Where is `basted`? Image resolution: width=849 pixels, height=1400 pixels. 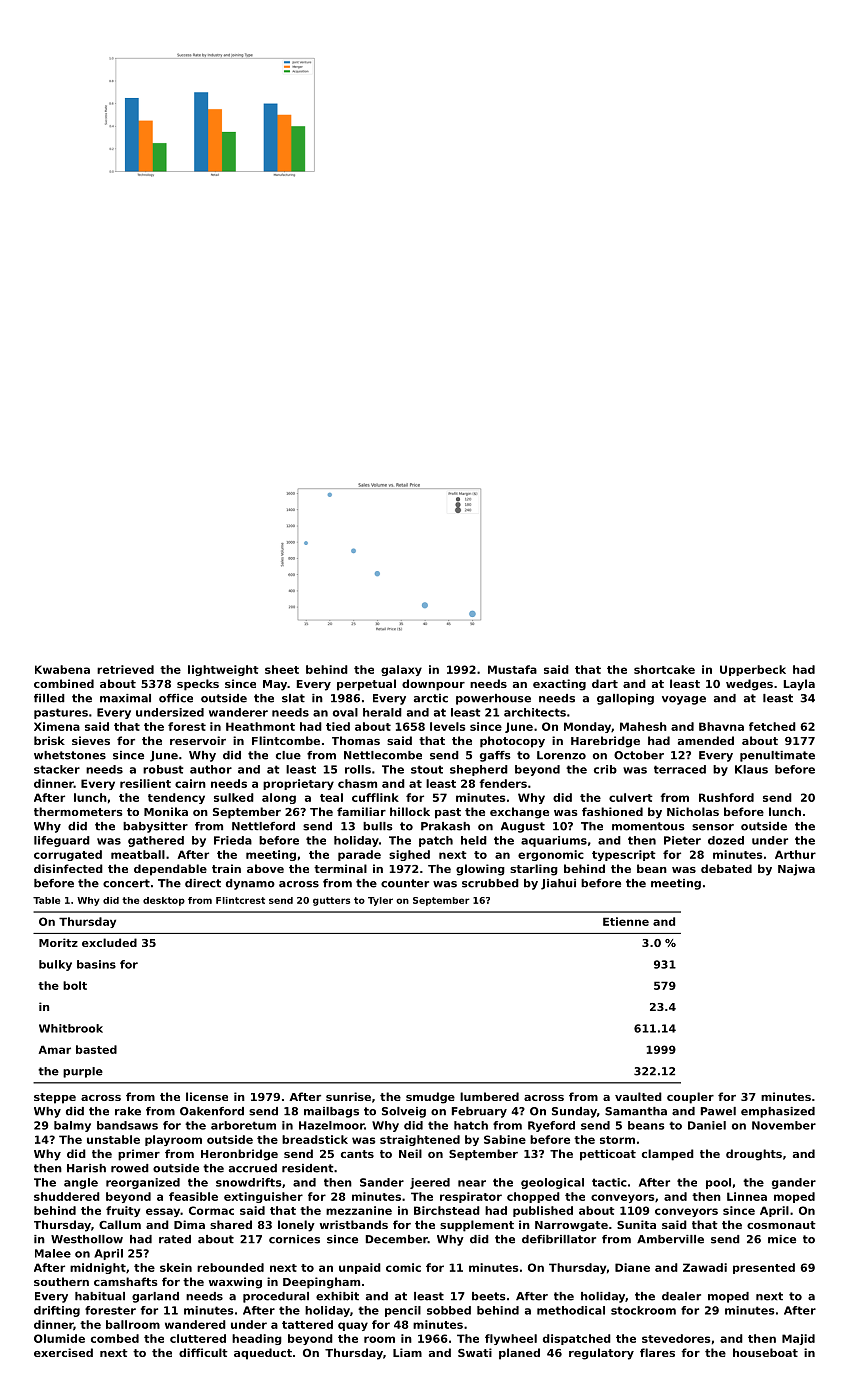 basted is located at coordinates (96, 1049).
